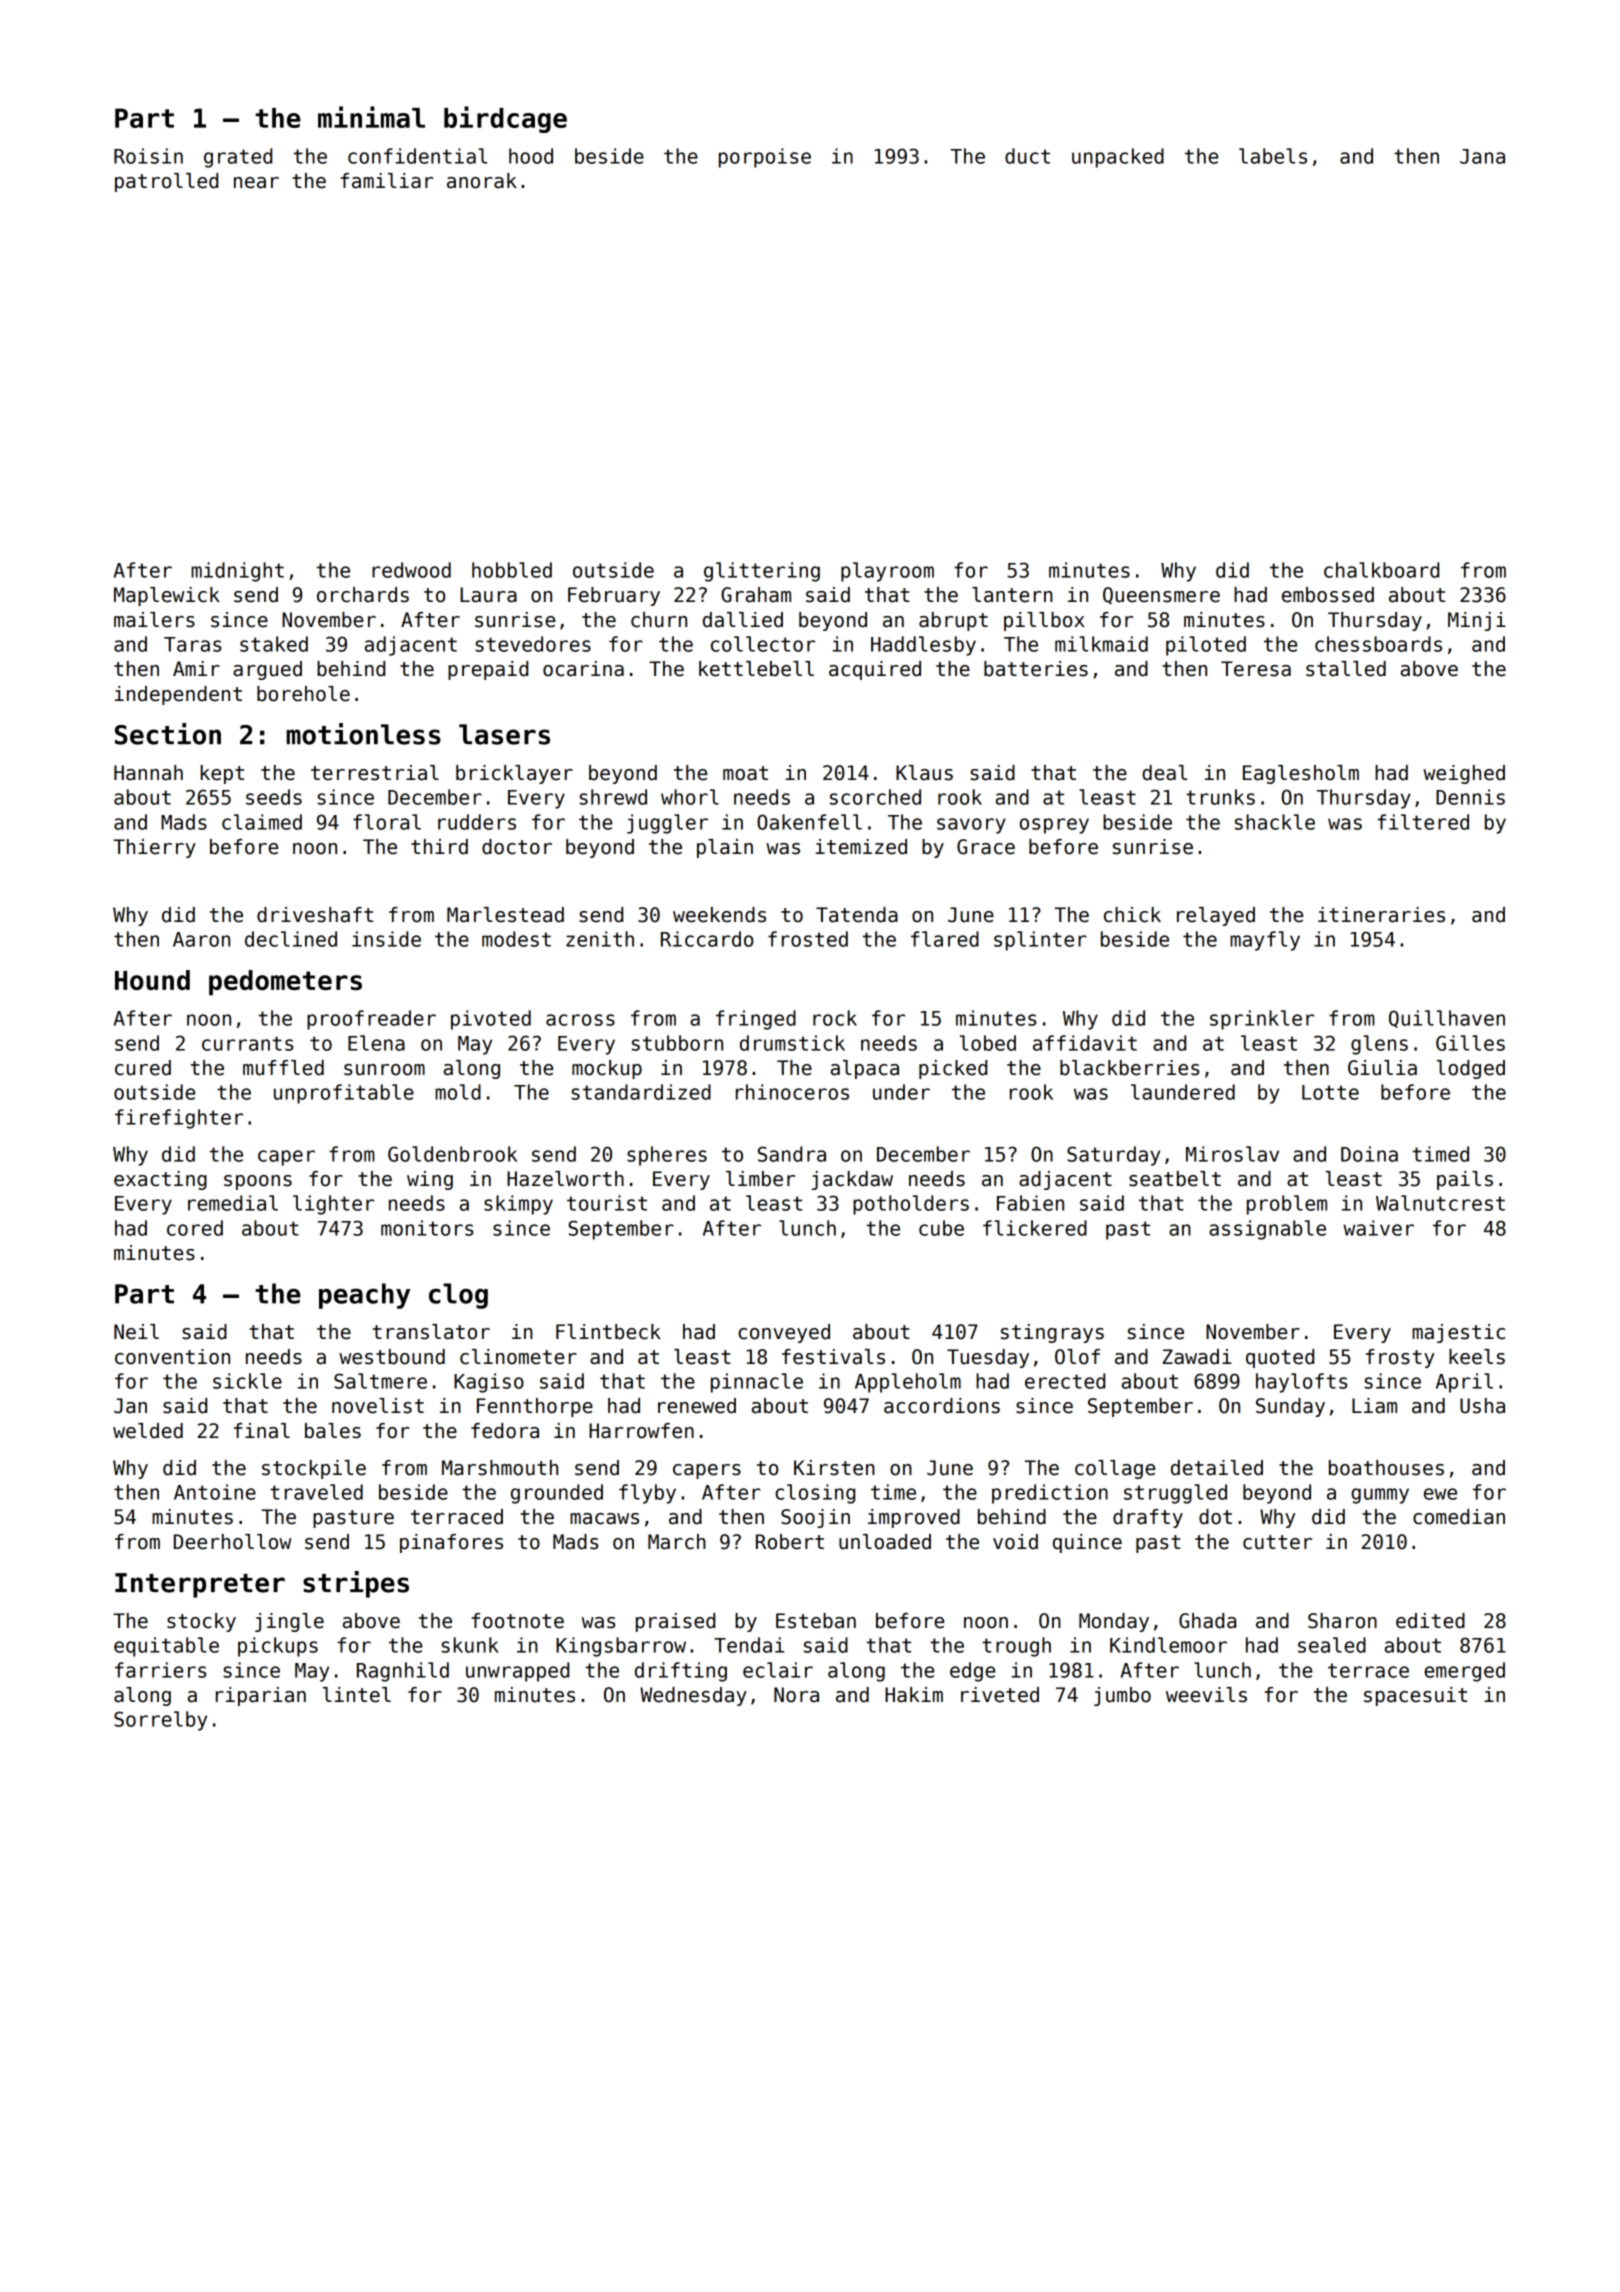  What do you see at coordinates (148, 156) in the document?
I see `Roisin` at bounding box center [148, 156].
